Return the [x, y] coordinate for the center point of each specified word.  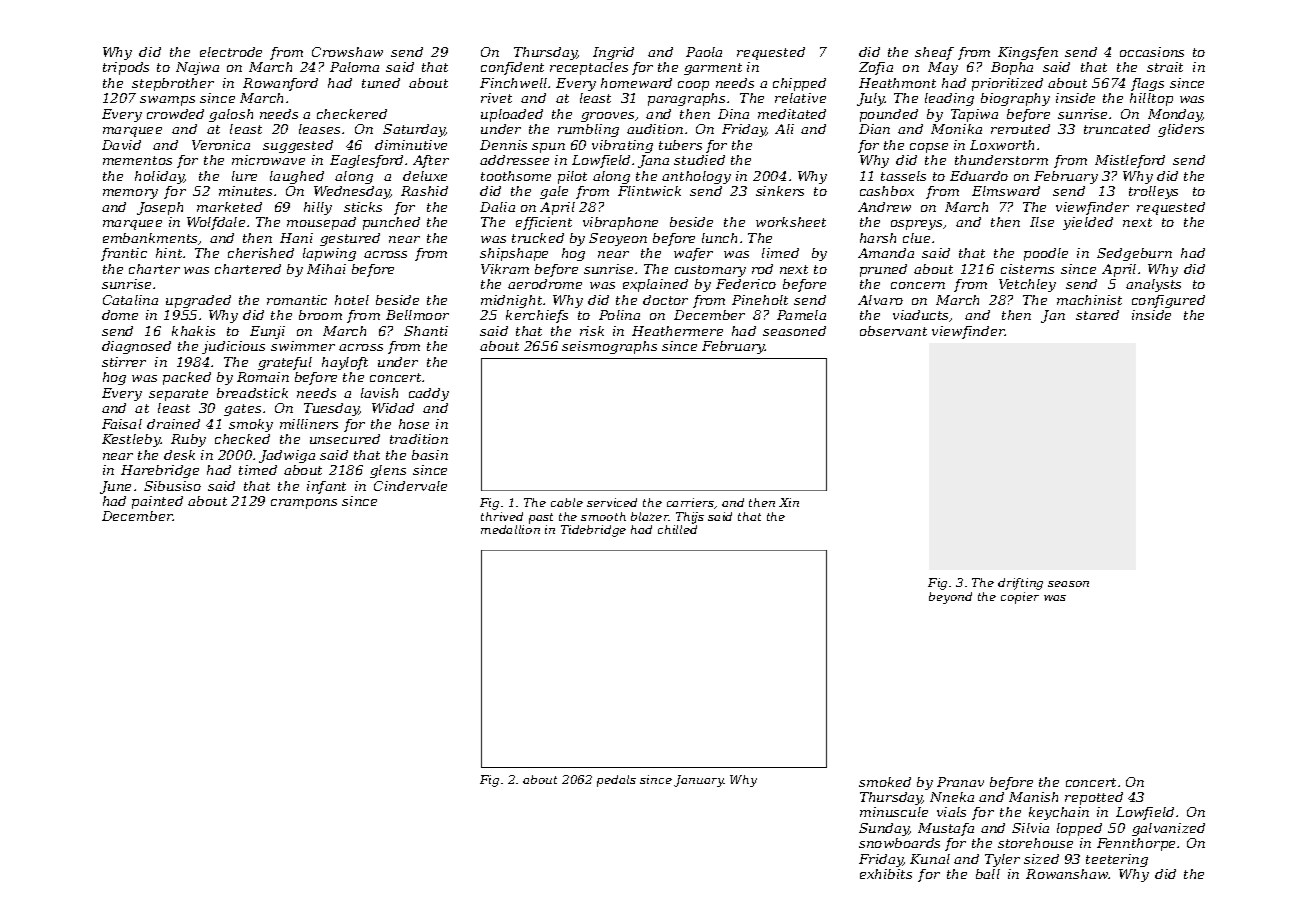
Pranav [960, 782]
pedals [616, 781]
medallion [510, 529]
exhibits [886, 874]
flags [1147, 84]
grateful [285, 363]
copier [1020, 598]
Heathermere [677, 331]
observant [893, 331]
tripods [126, 68]
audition [655, 129]
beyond [950, 598]
